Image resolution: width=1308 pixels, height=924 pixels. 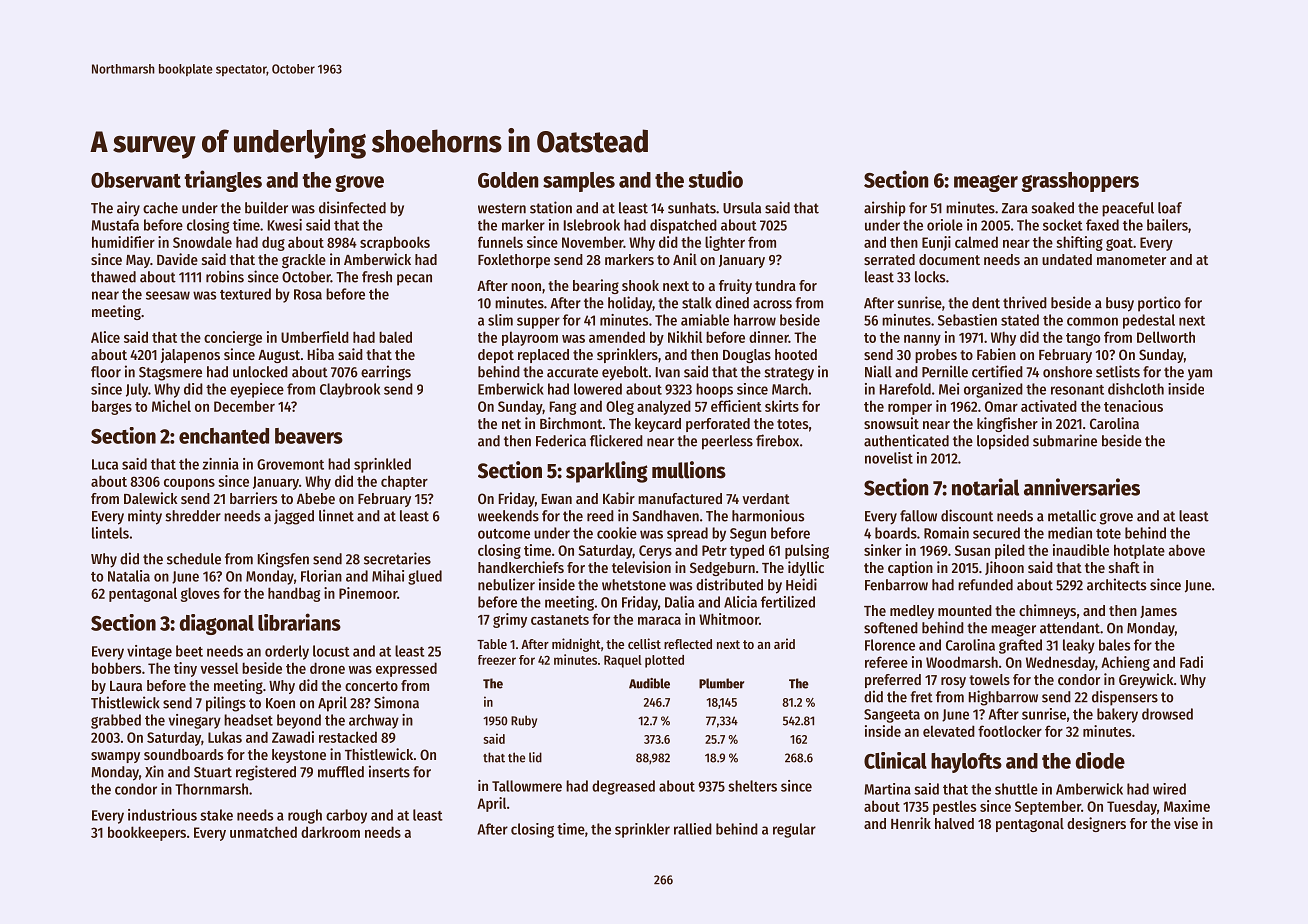 I want to click on secretaries, so click(x=397, y=558).
